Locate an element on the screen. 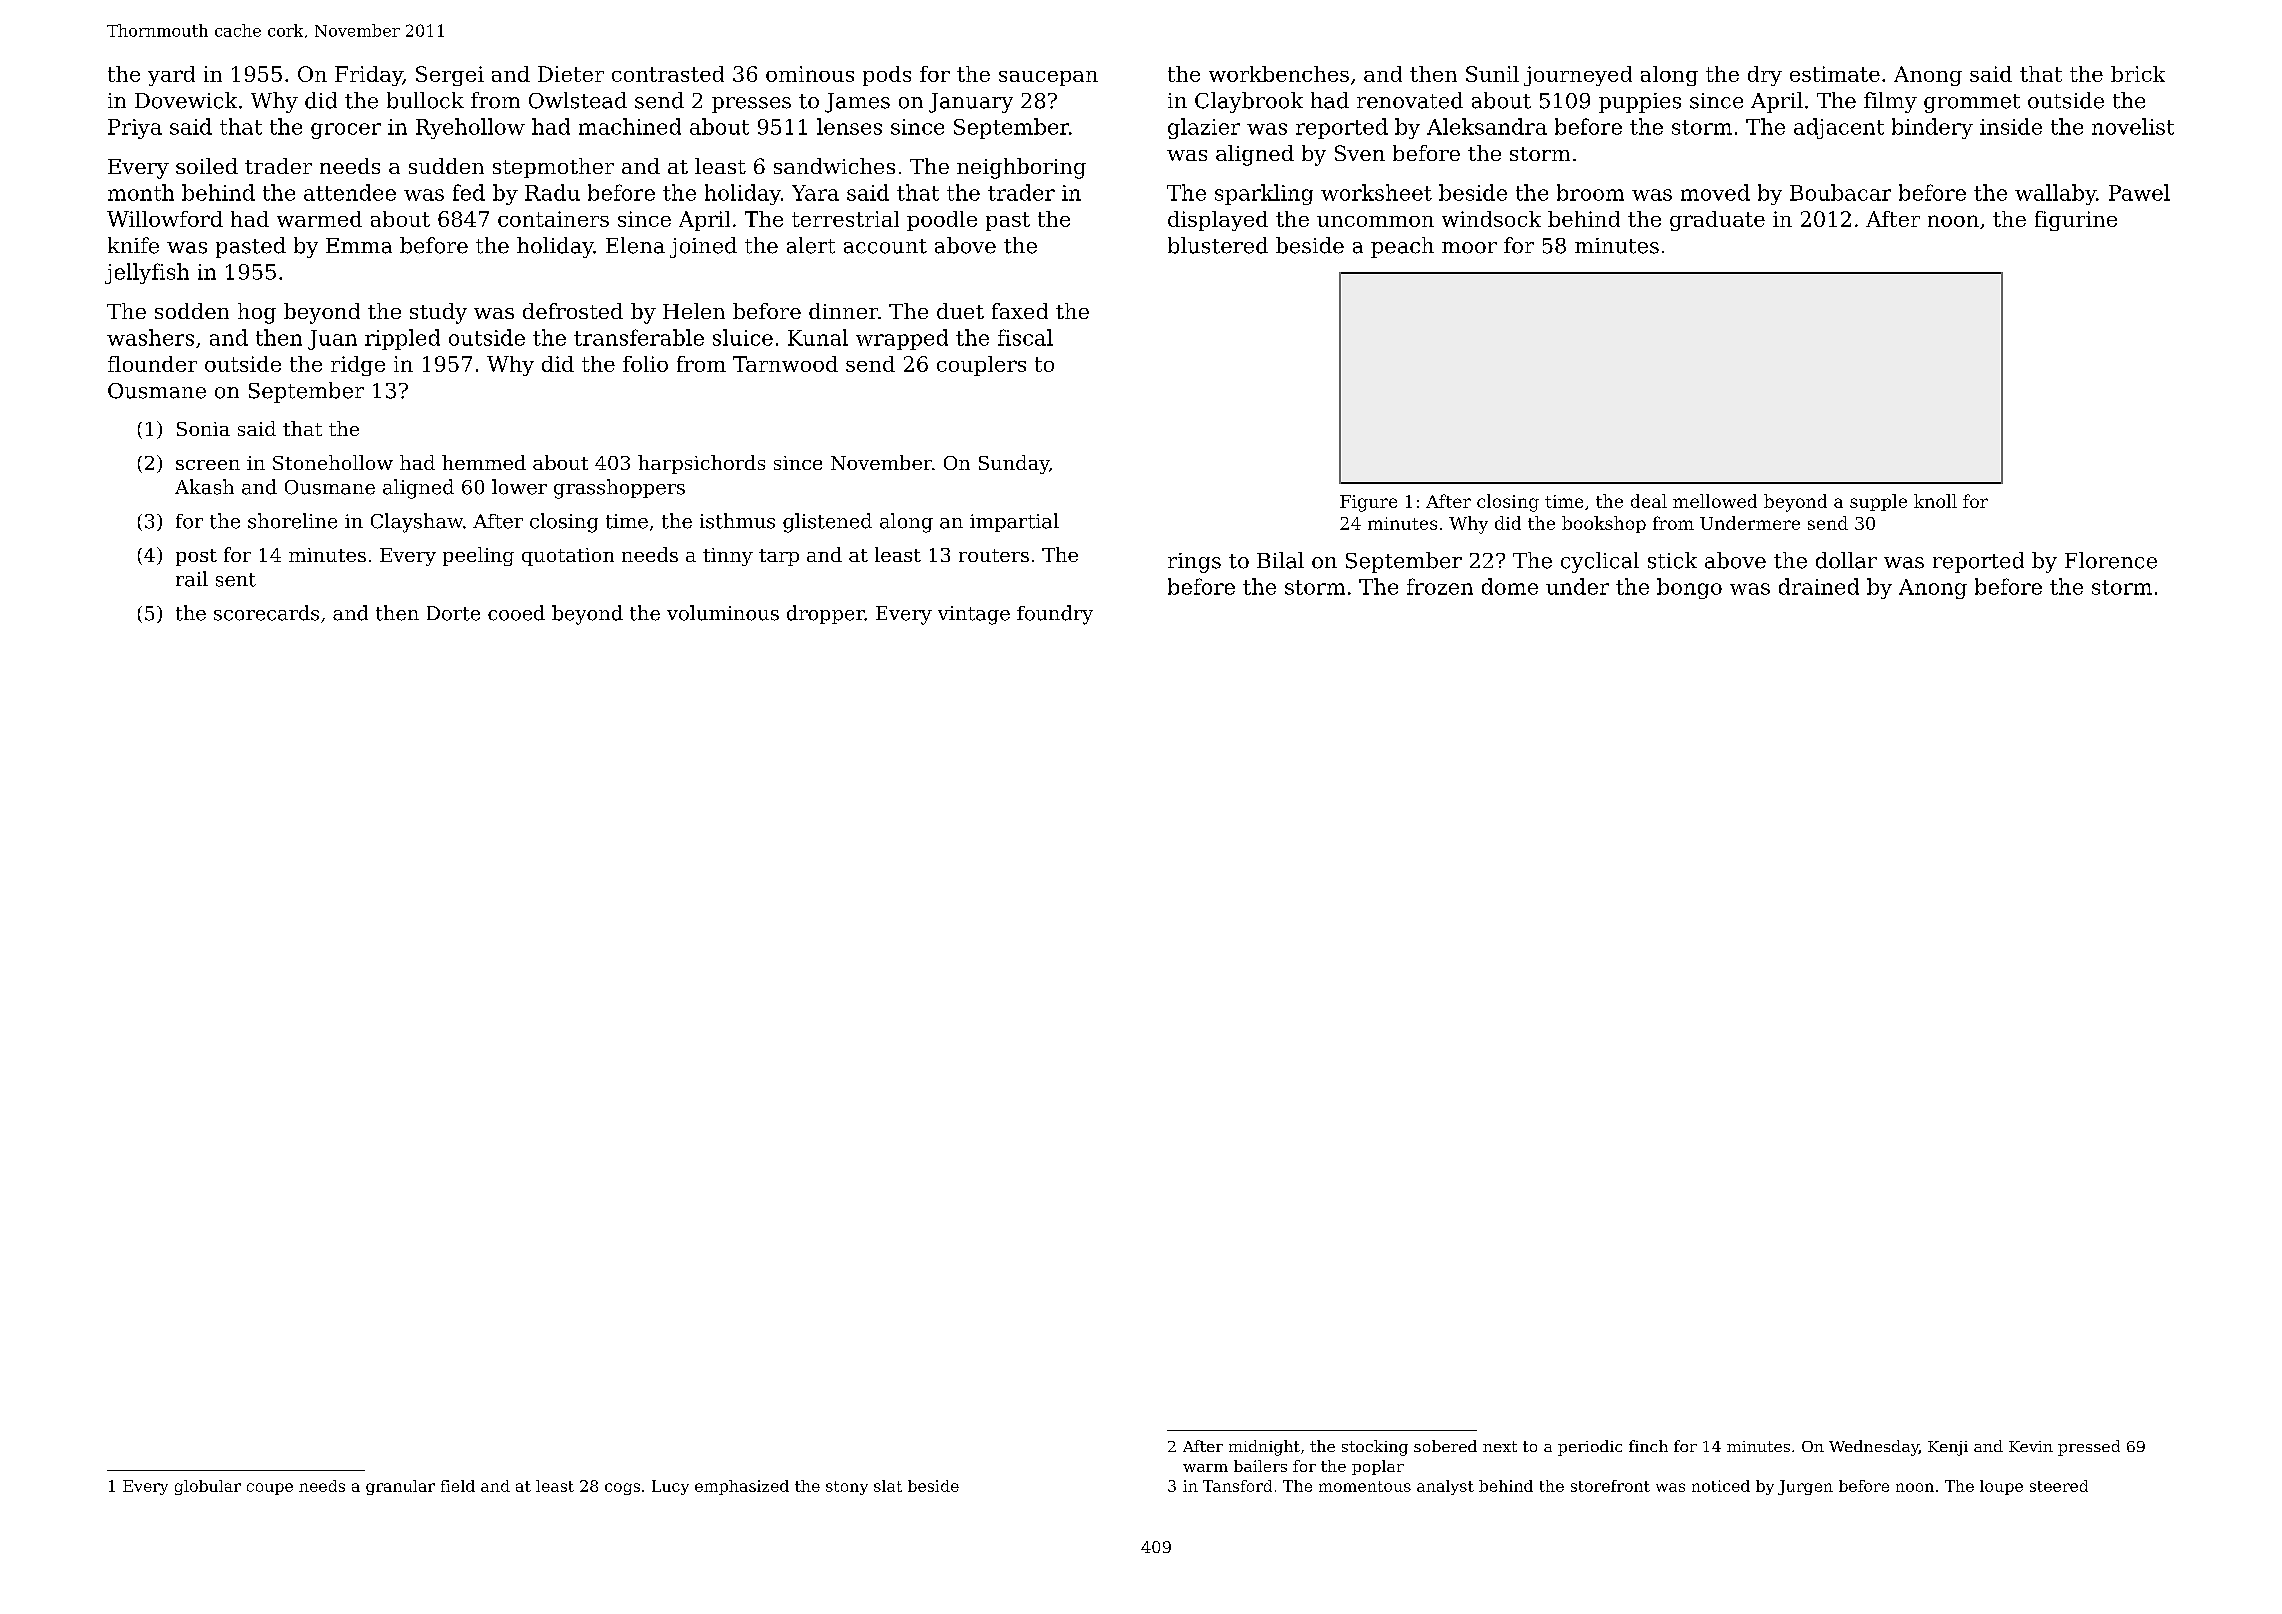 This screenshot has height=1614, width=2282. moor is located at coordinates (1469, 248).
